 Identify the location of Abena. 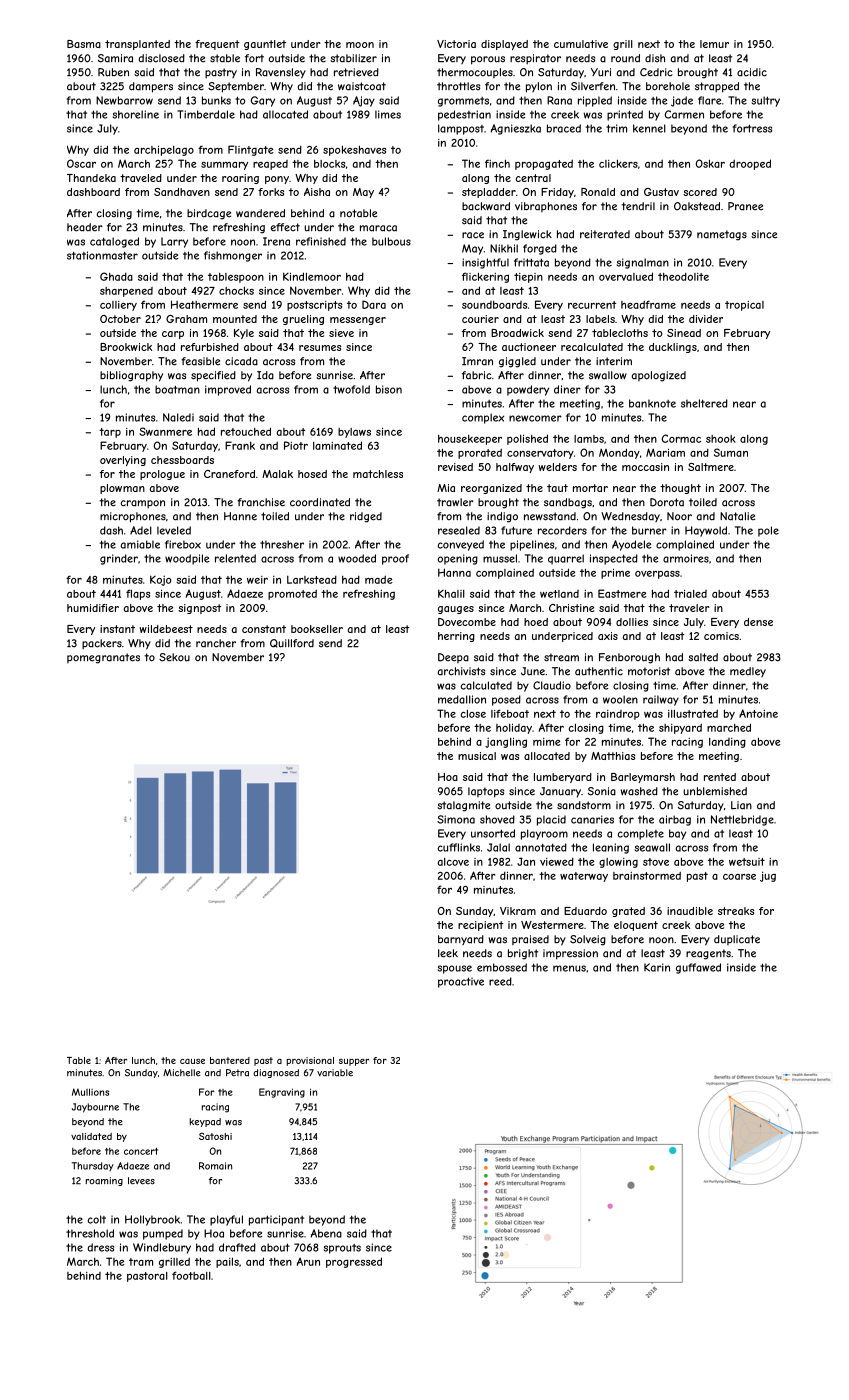
(326, 1233).
